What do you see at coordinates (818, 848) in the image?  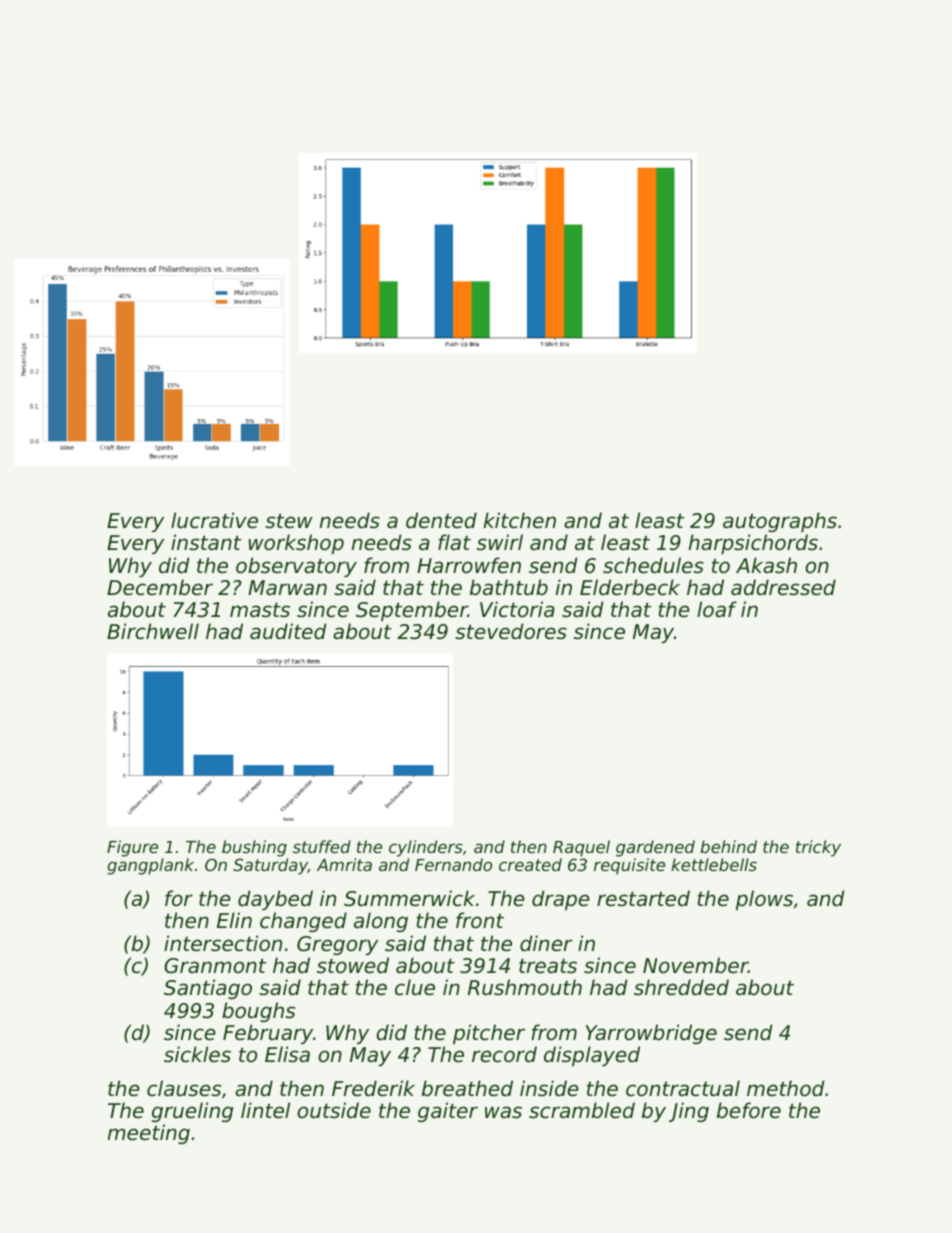 I see `tricky` at bounding box center [818, 848].
